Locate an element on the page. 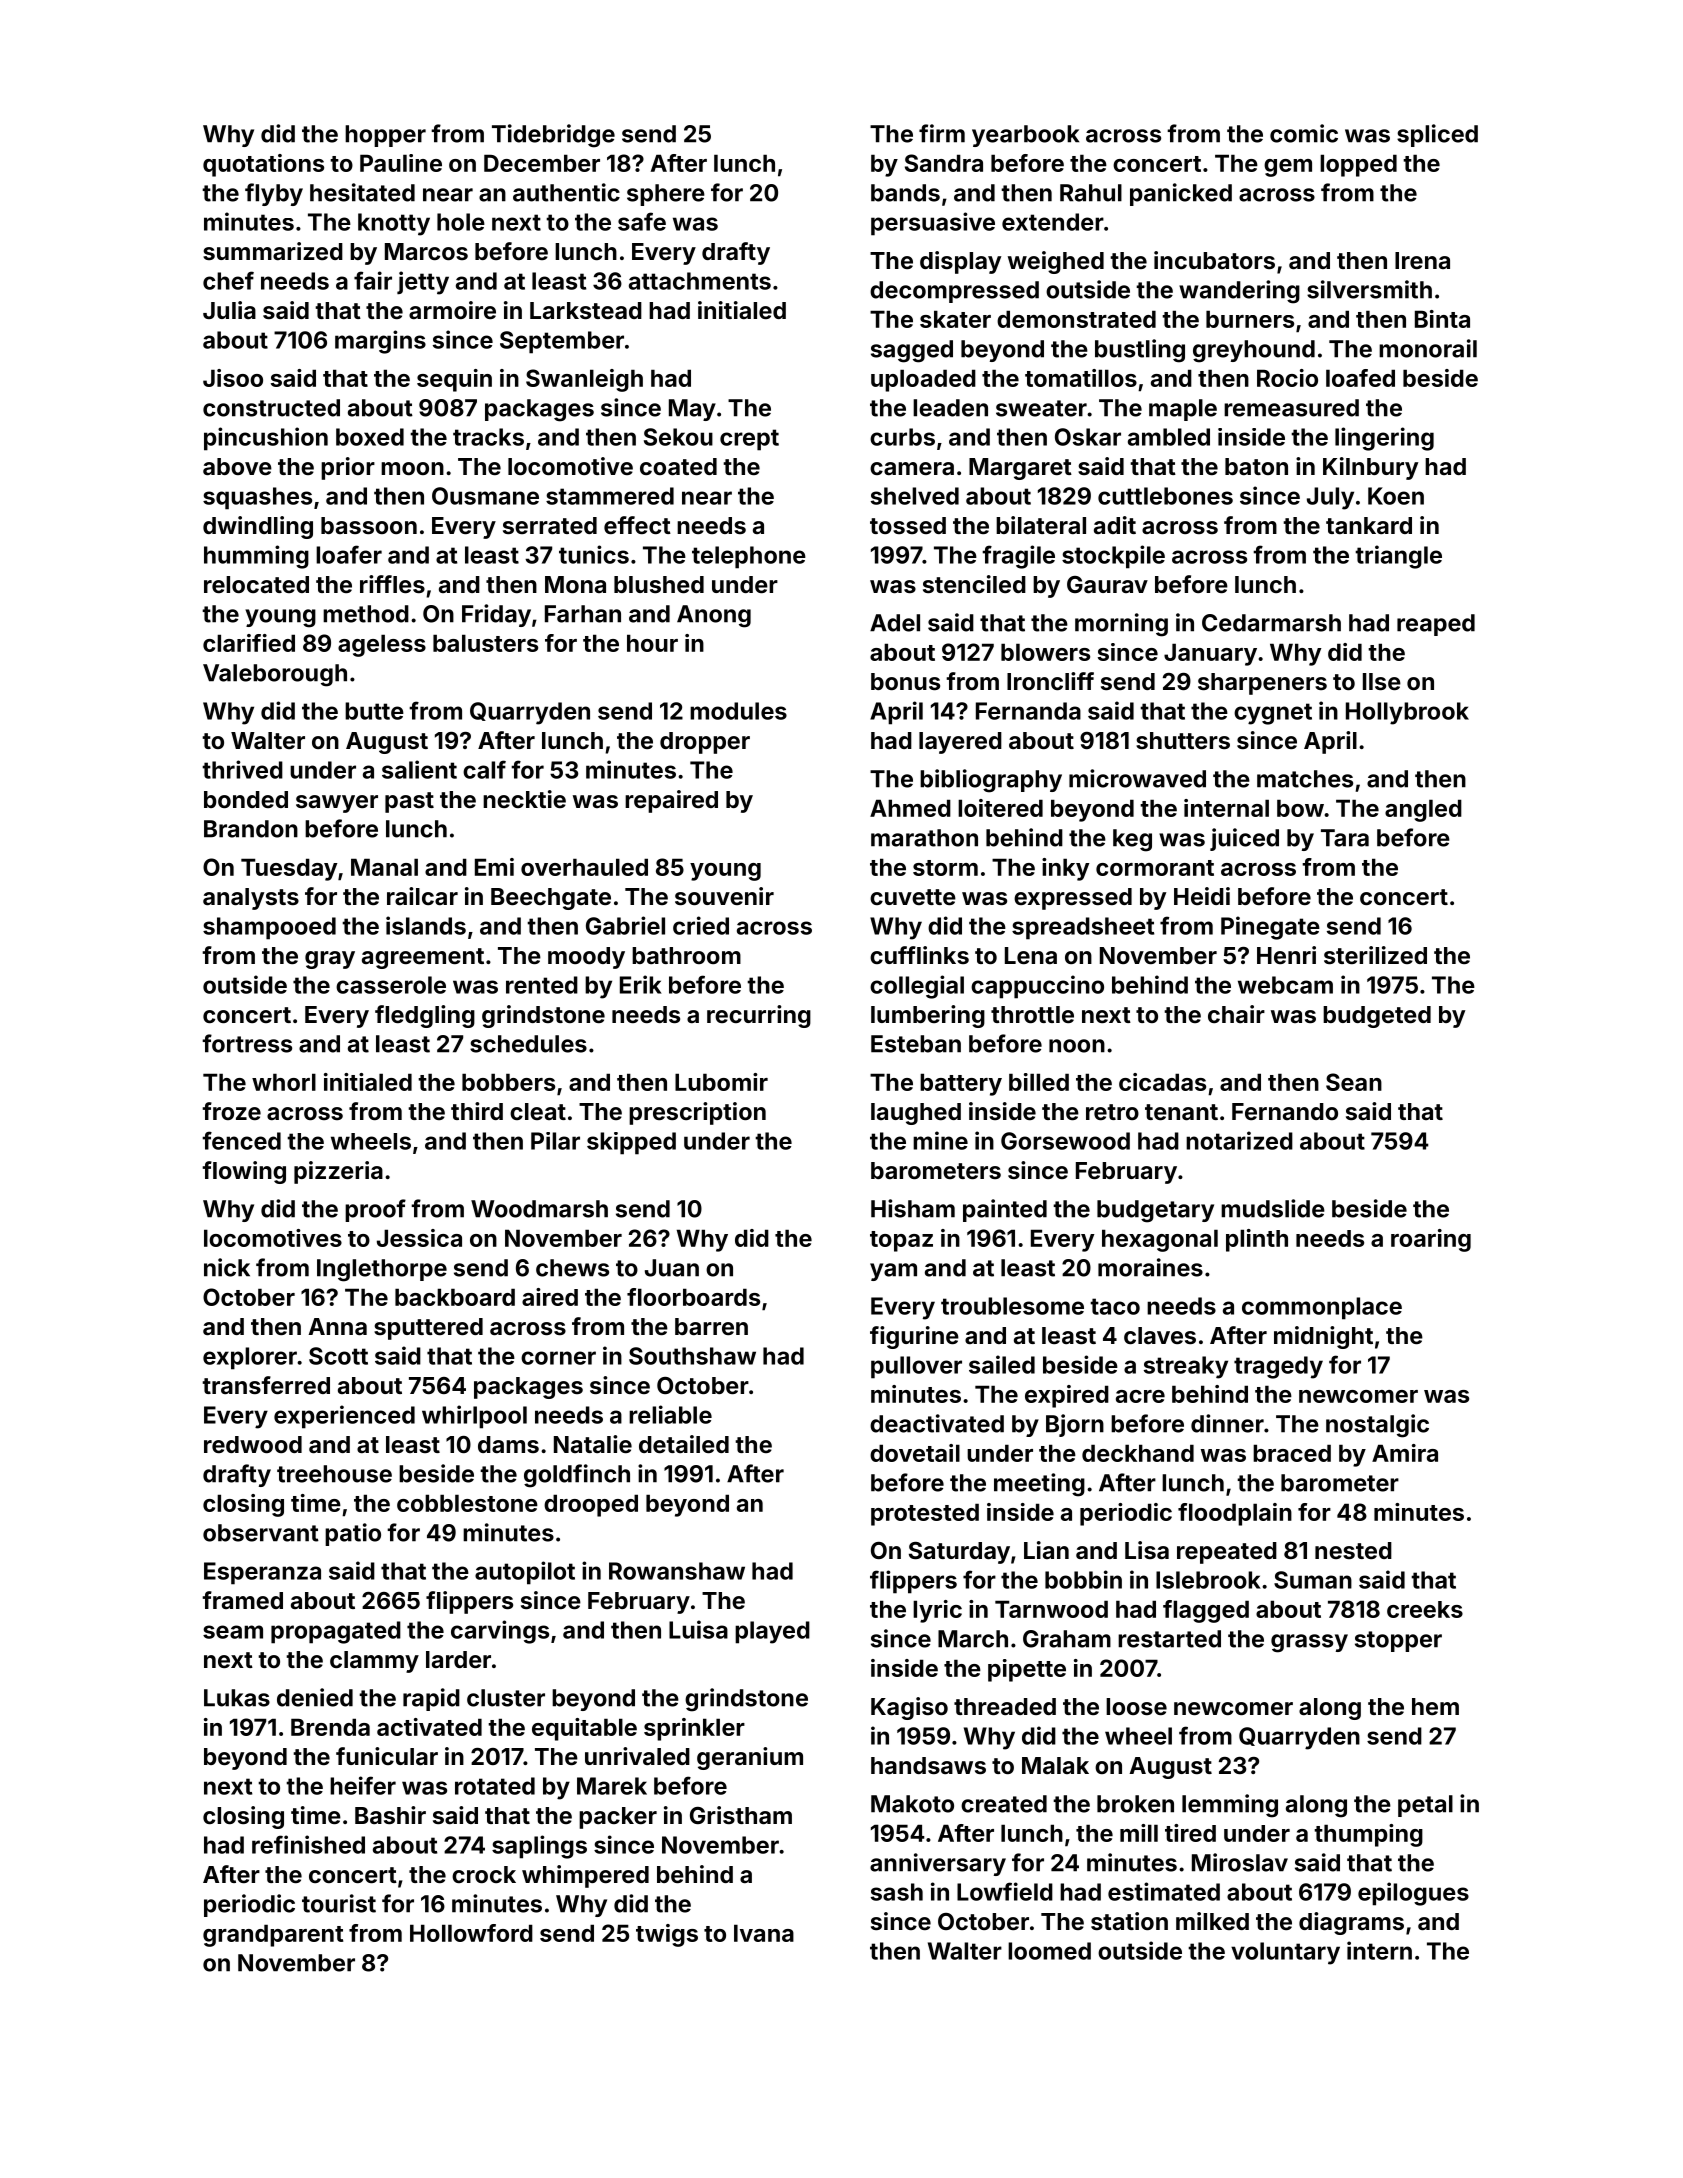  acre is located at coordinates (1140, 1396).
